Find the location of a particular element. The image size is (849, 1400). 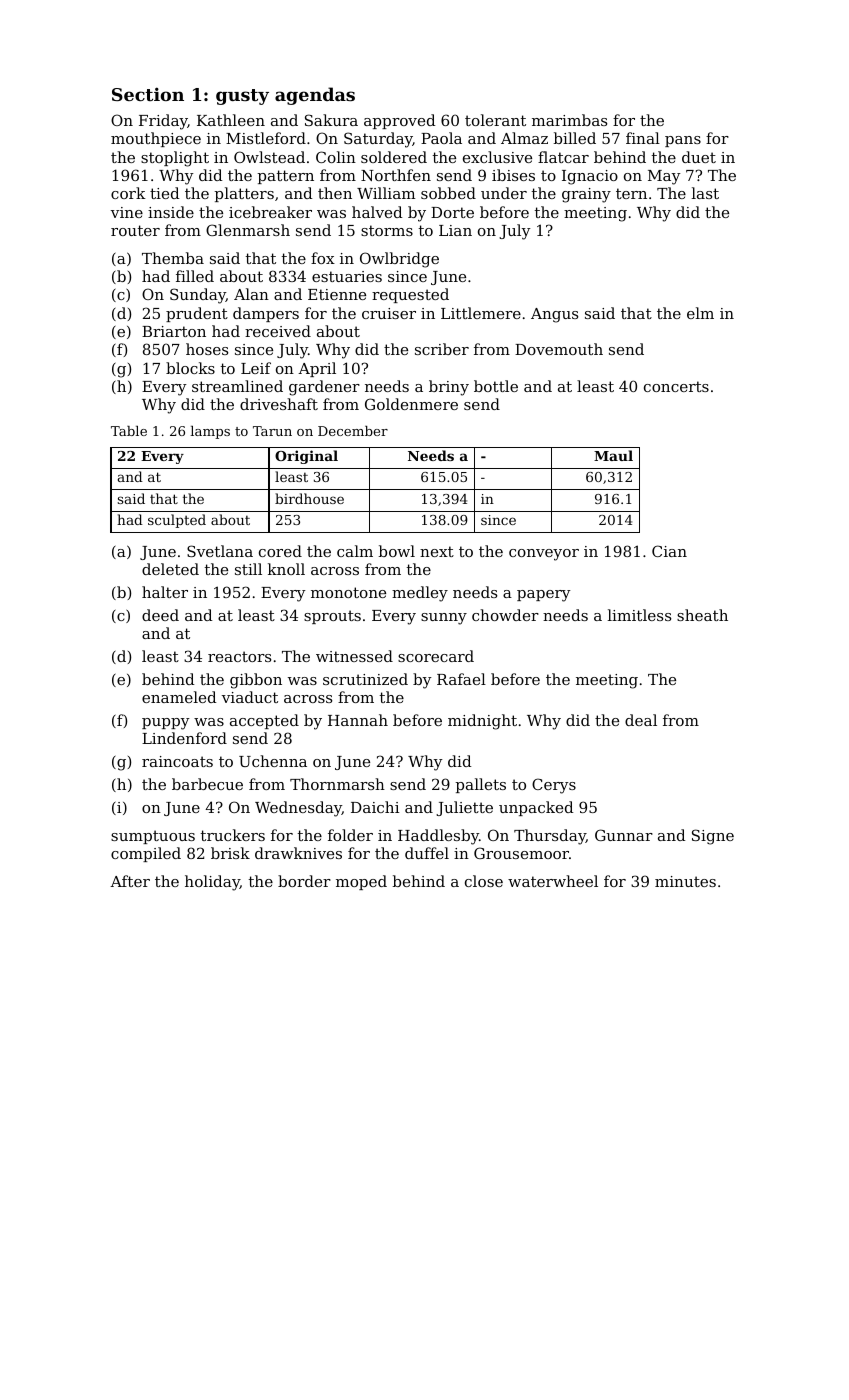

sumptuous is located at coordinates (153, 837).
